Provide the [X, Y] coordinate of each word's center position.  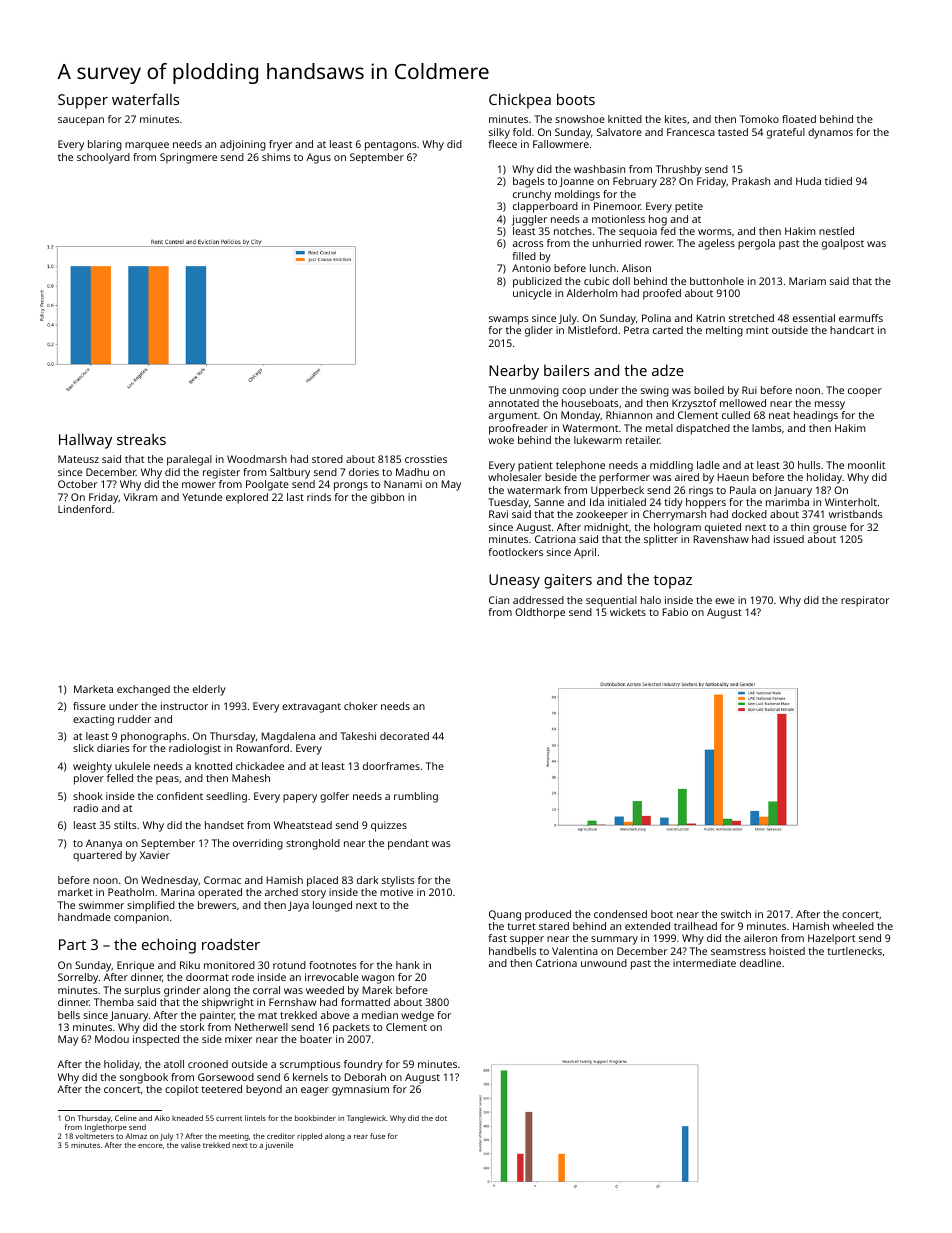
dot [441, 1118]
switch [736, 914]
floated [799, 119]
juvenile [279, 1146]
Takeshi [358, 736]
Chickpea [520, 101]
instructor [184, 706]
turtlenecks [854, 951]
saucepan [81, 121]
